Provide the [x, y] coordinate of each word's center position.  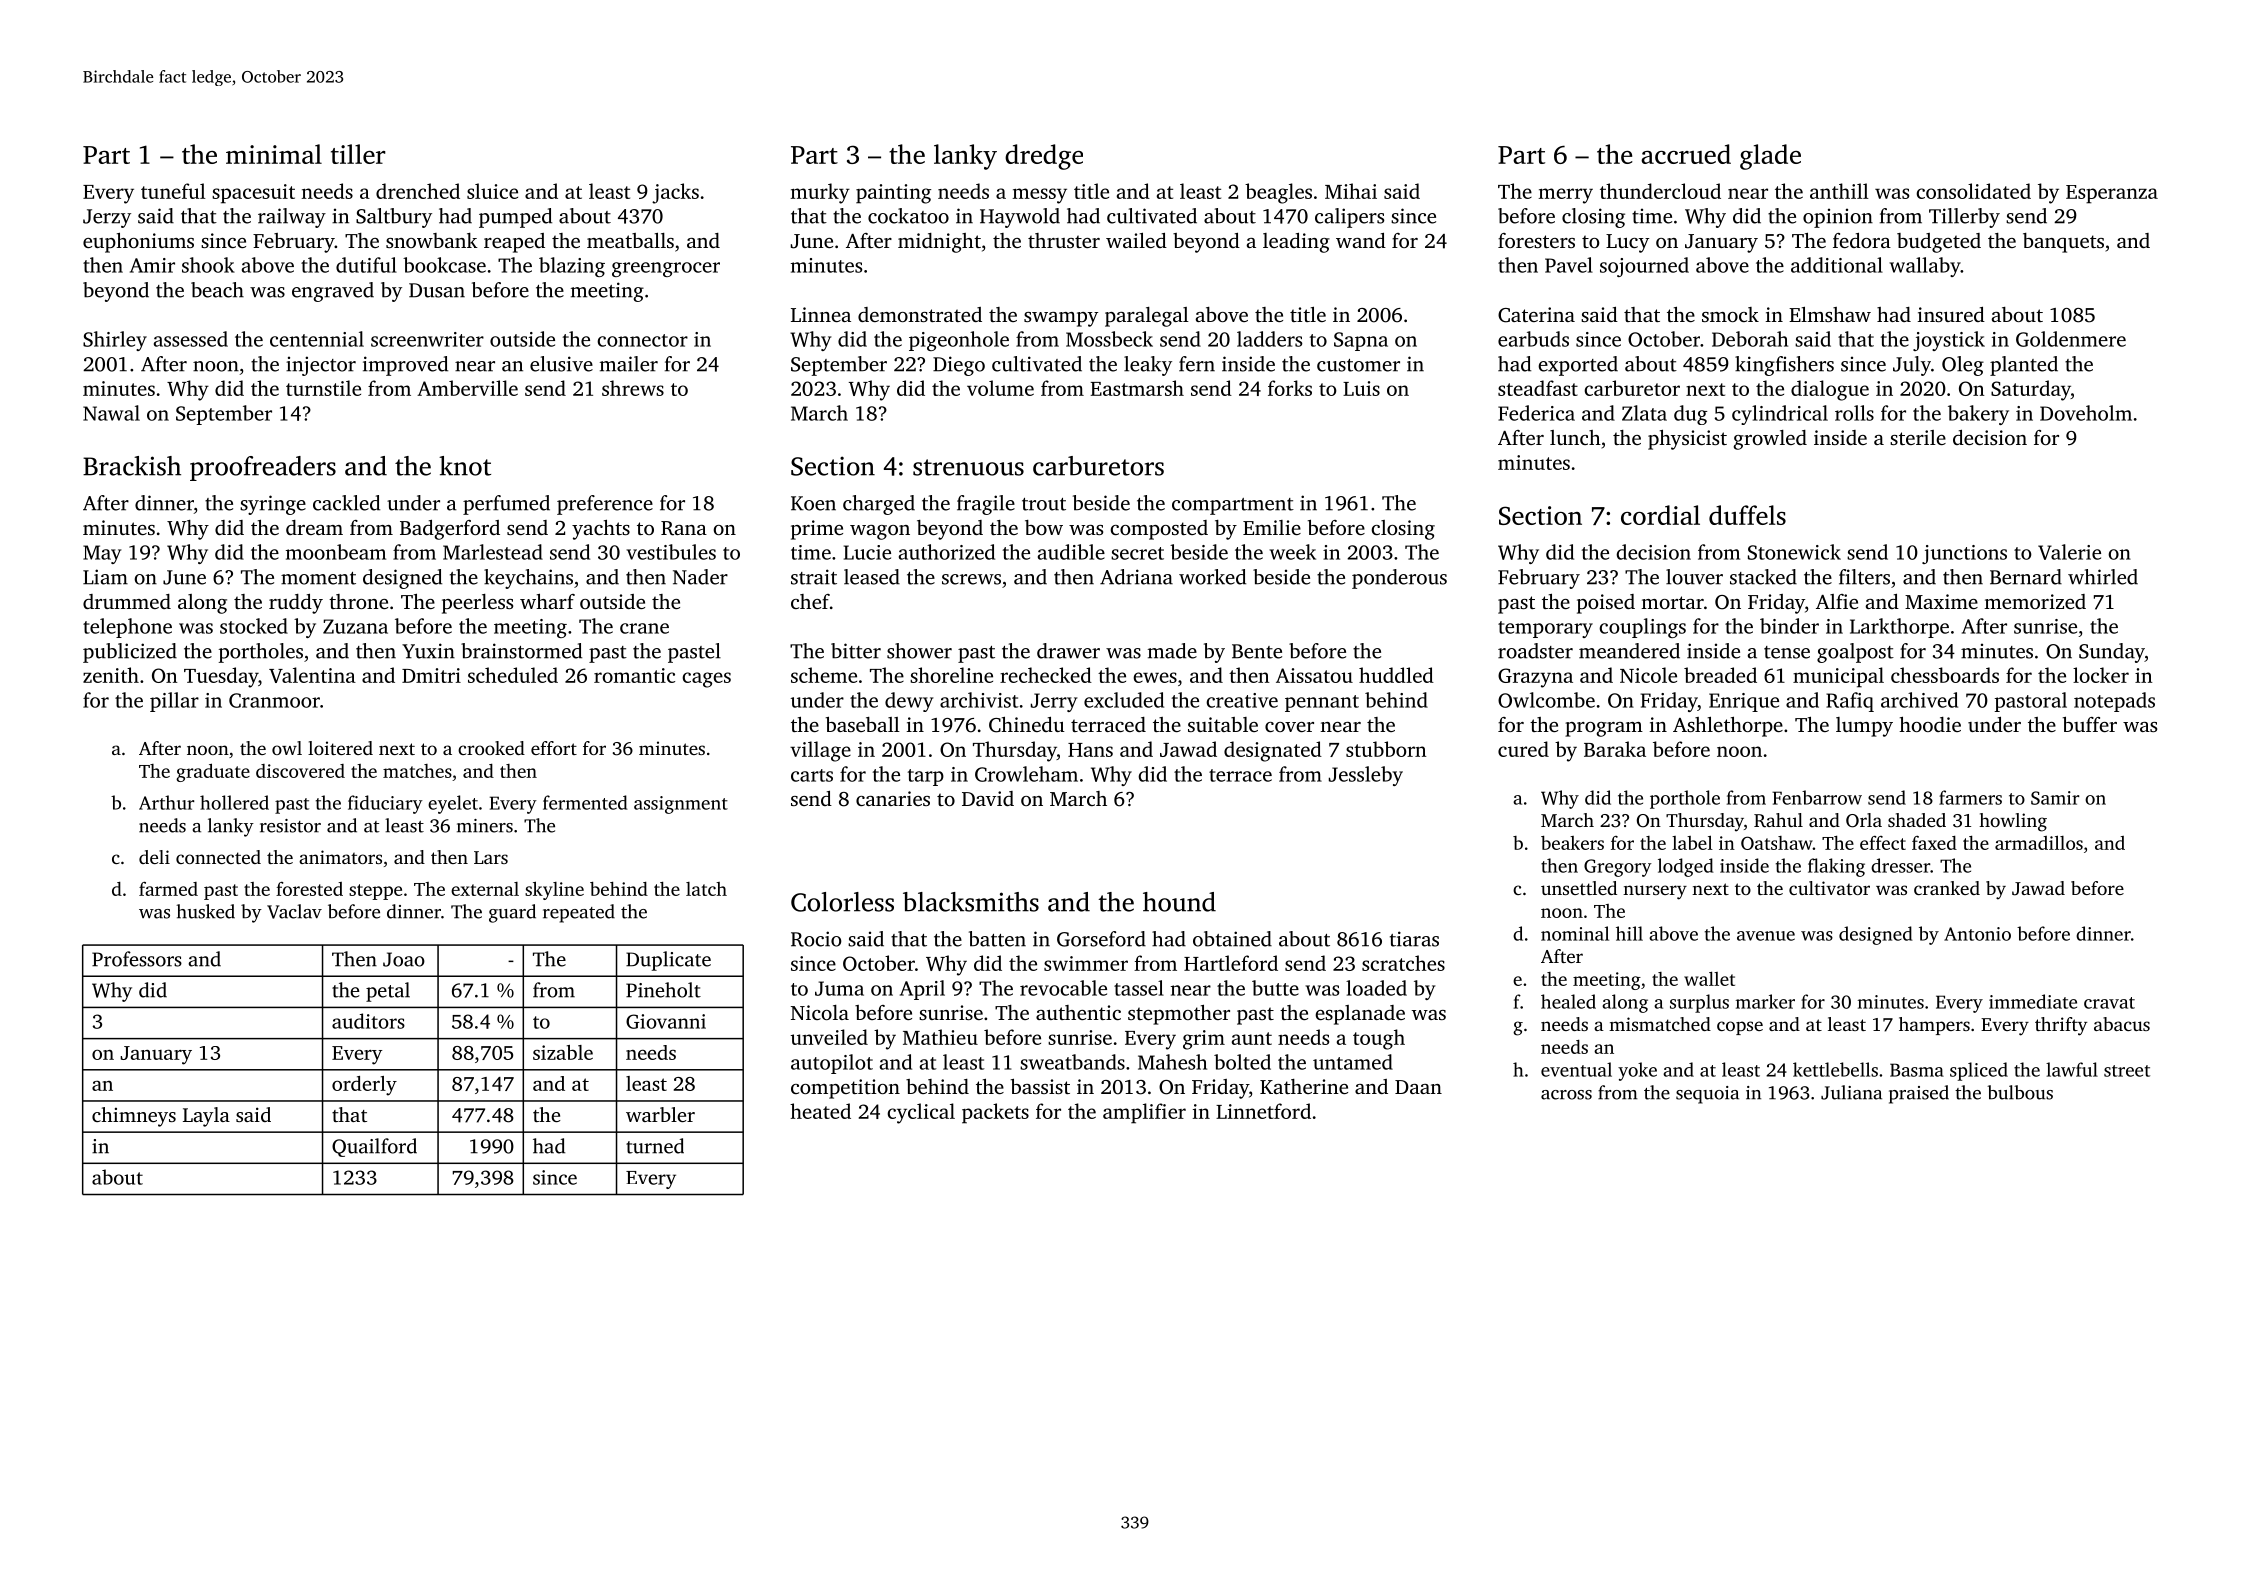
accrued [1686, 154]
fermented [585, 802]
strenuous [968, 467]
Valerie [2069, 552]
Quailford [374, 1147]
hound [1179, 902]
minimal [274, 154]
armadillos [2039, 842]
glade [1770, 157]
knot [465, 466]
